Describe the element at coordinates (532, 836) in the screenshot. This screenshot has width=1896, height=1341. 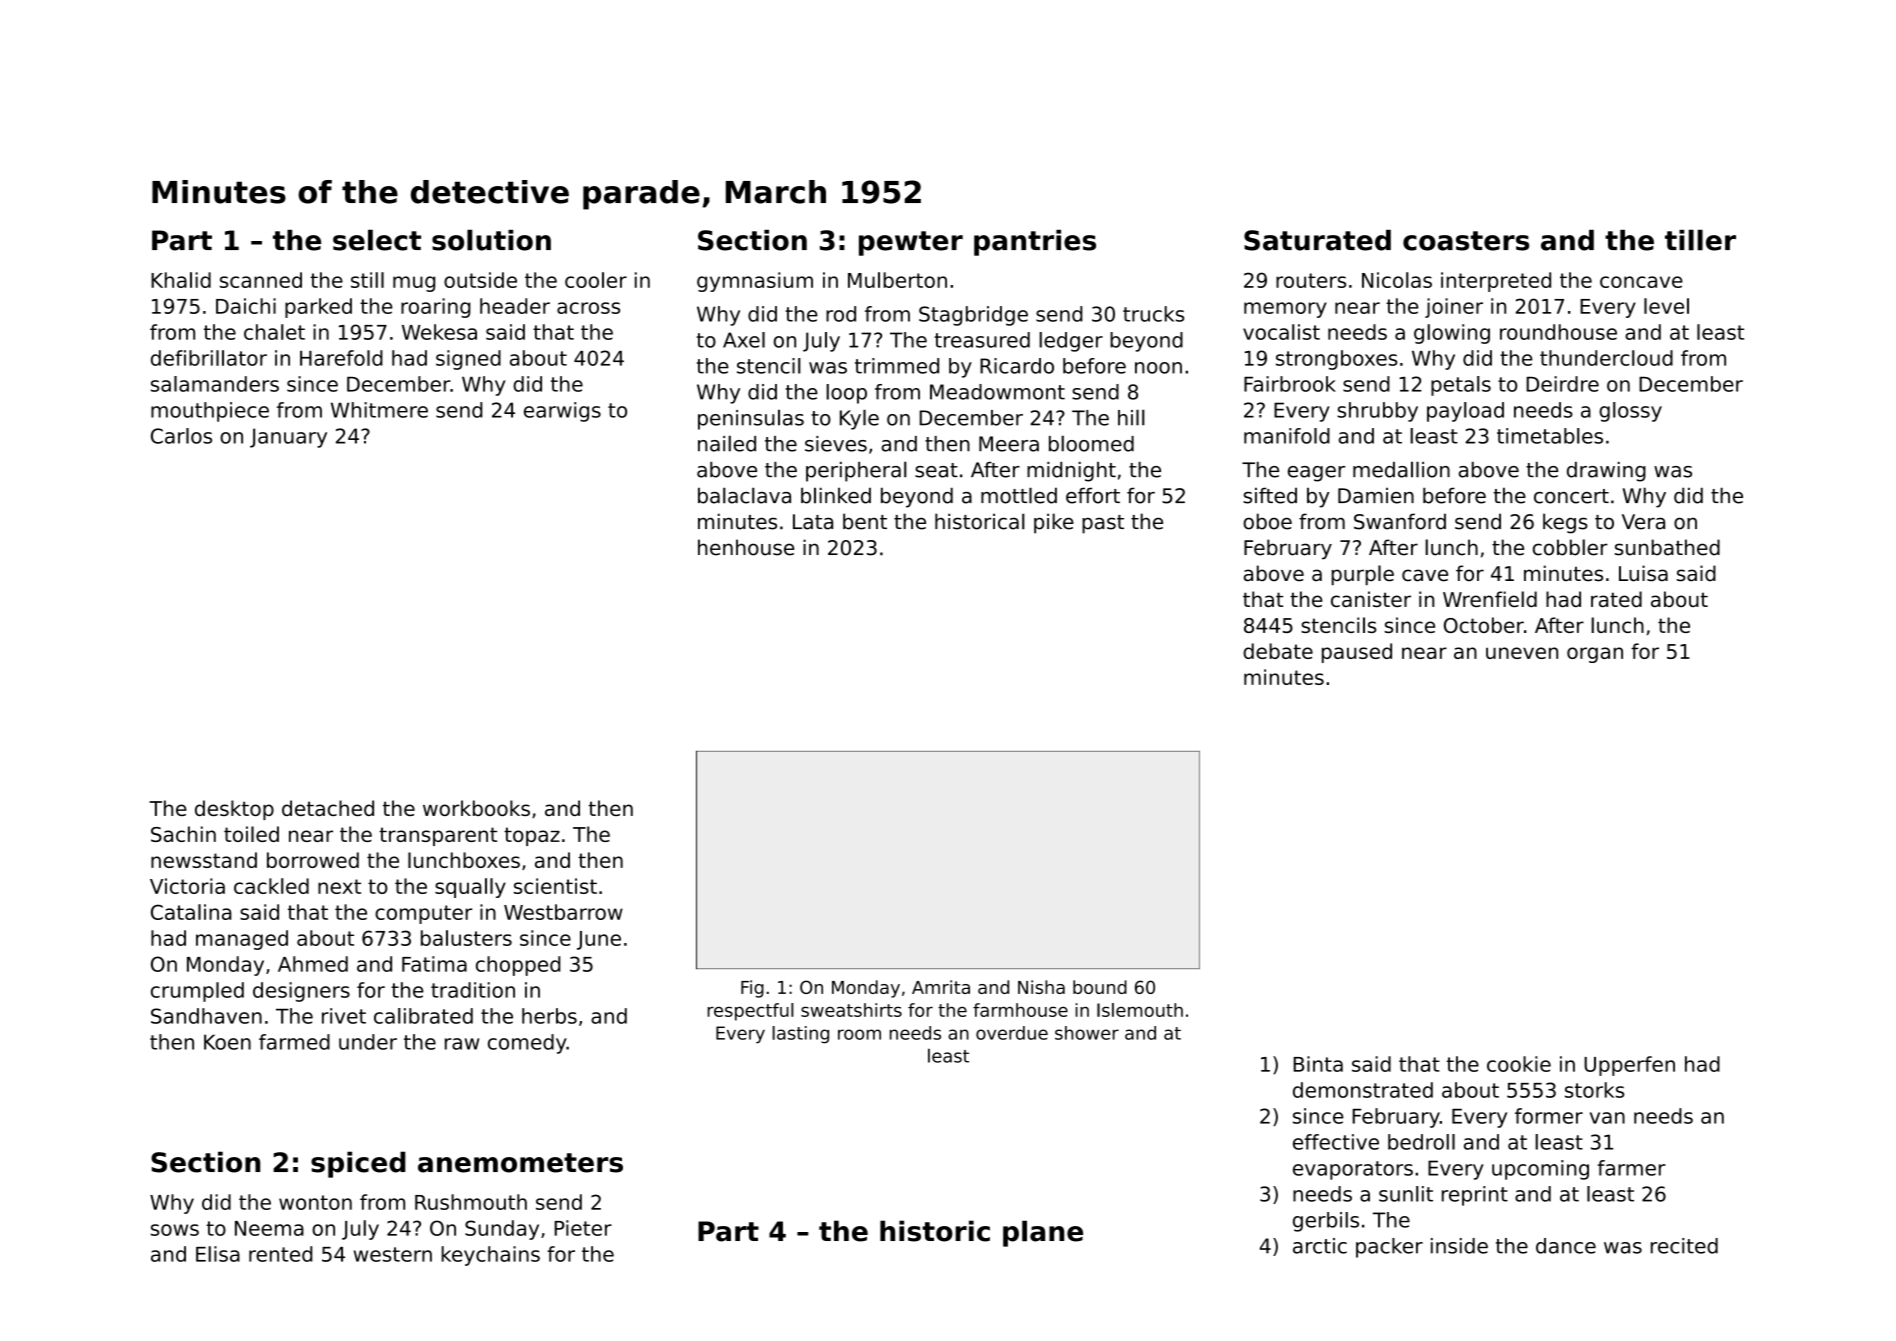
I see `topaz` at that location.
